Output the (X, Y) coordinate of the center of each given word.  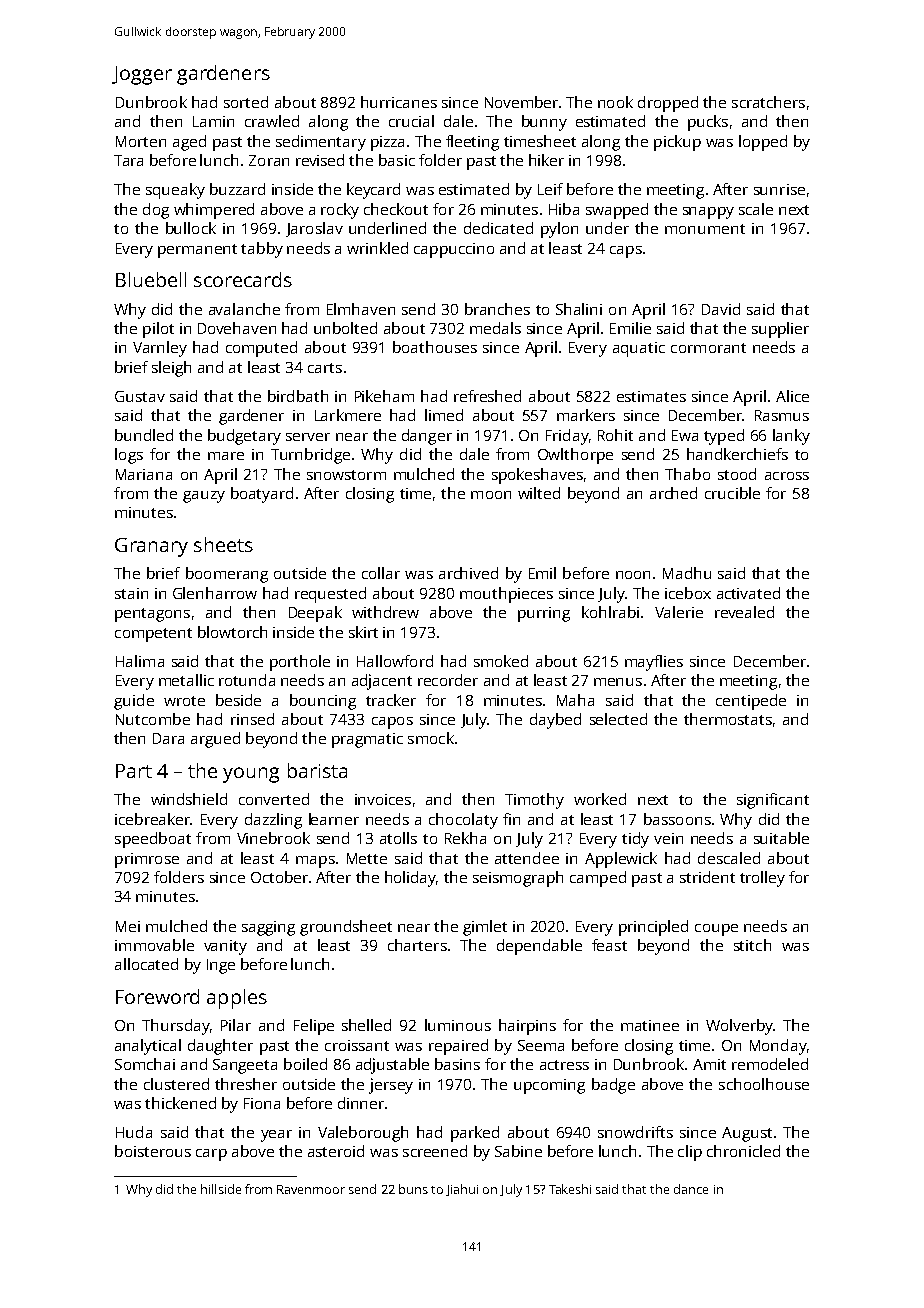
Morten (141, 141)
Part (134, 771)
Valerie (679, 612)
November (521, 102)
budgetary (244, 437)
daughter (220, 1047)
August (747, 1134)
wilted (539, 493)
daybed (555, 721)
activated (748, 593)
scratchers (768, 102)
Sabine (518, 1151)
